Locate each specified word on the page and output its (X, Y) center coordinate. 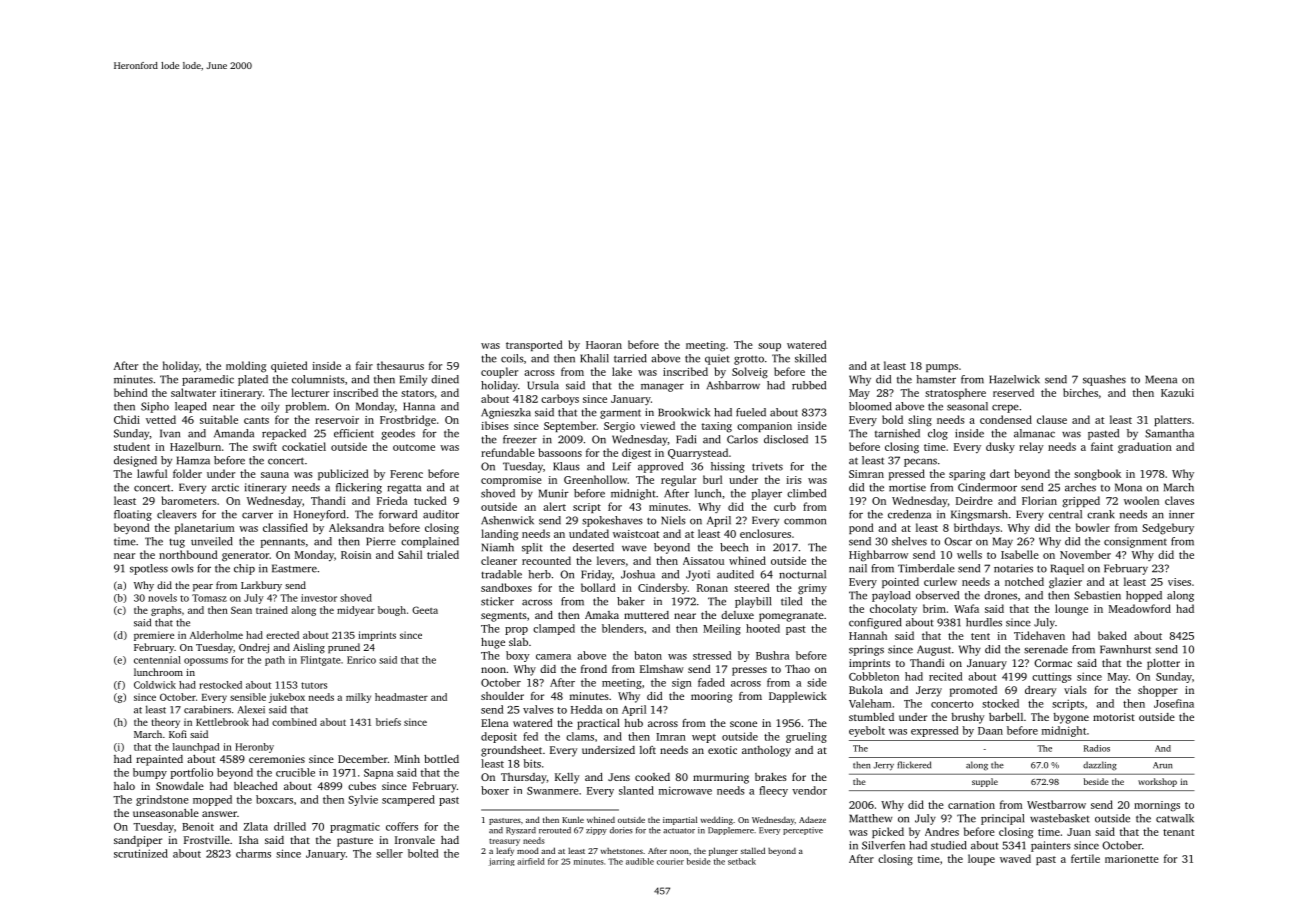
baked (1112, 635)
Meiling (722, 629)
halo (124, 786)
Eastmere (294, 568)
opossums (206, 662)
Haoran (604, 345)
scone (743, 724)
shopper (1158, 691)
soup (769, 347)
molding (246, 367)
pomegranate (791, 617)
